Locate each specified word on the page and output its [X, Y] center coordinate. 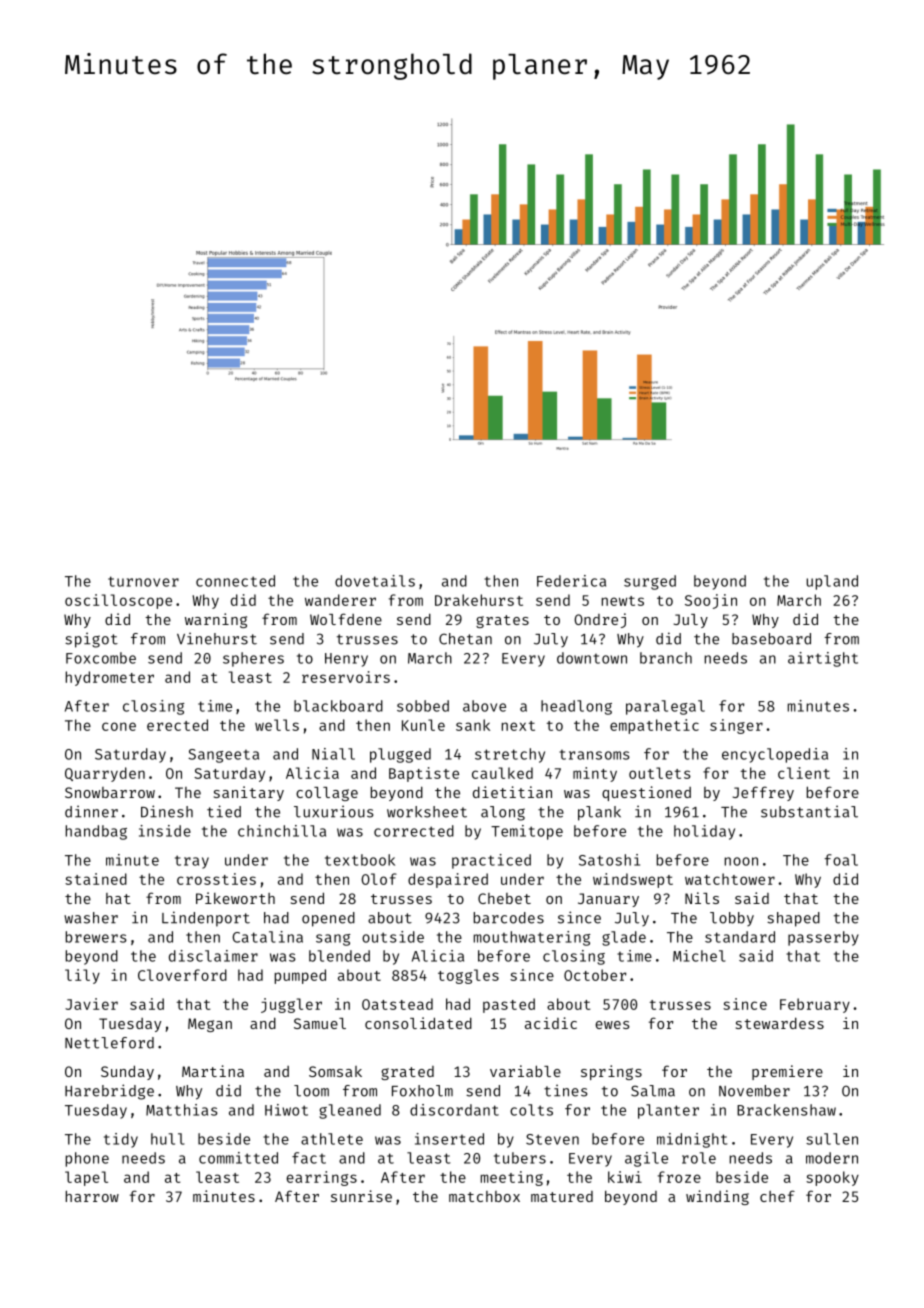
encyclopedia [775, 755]
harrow [92, 1196]
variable [525, 1071]
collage [327, 794]
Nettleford [109, 1043]
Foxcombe [101, 658]
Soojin [711, 601]
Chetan [465, 639]
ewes [612, 1025]
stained [96, 879]
